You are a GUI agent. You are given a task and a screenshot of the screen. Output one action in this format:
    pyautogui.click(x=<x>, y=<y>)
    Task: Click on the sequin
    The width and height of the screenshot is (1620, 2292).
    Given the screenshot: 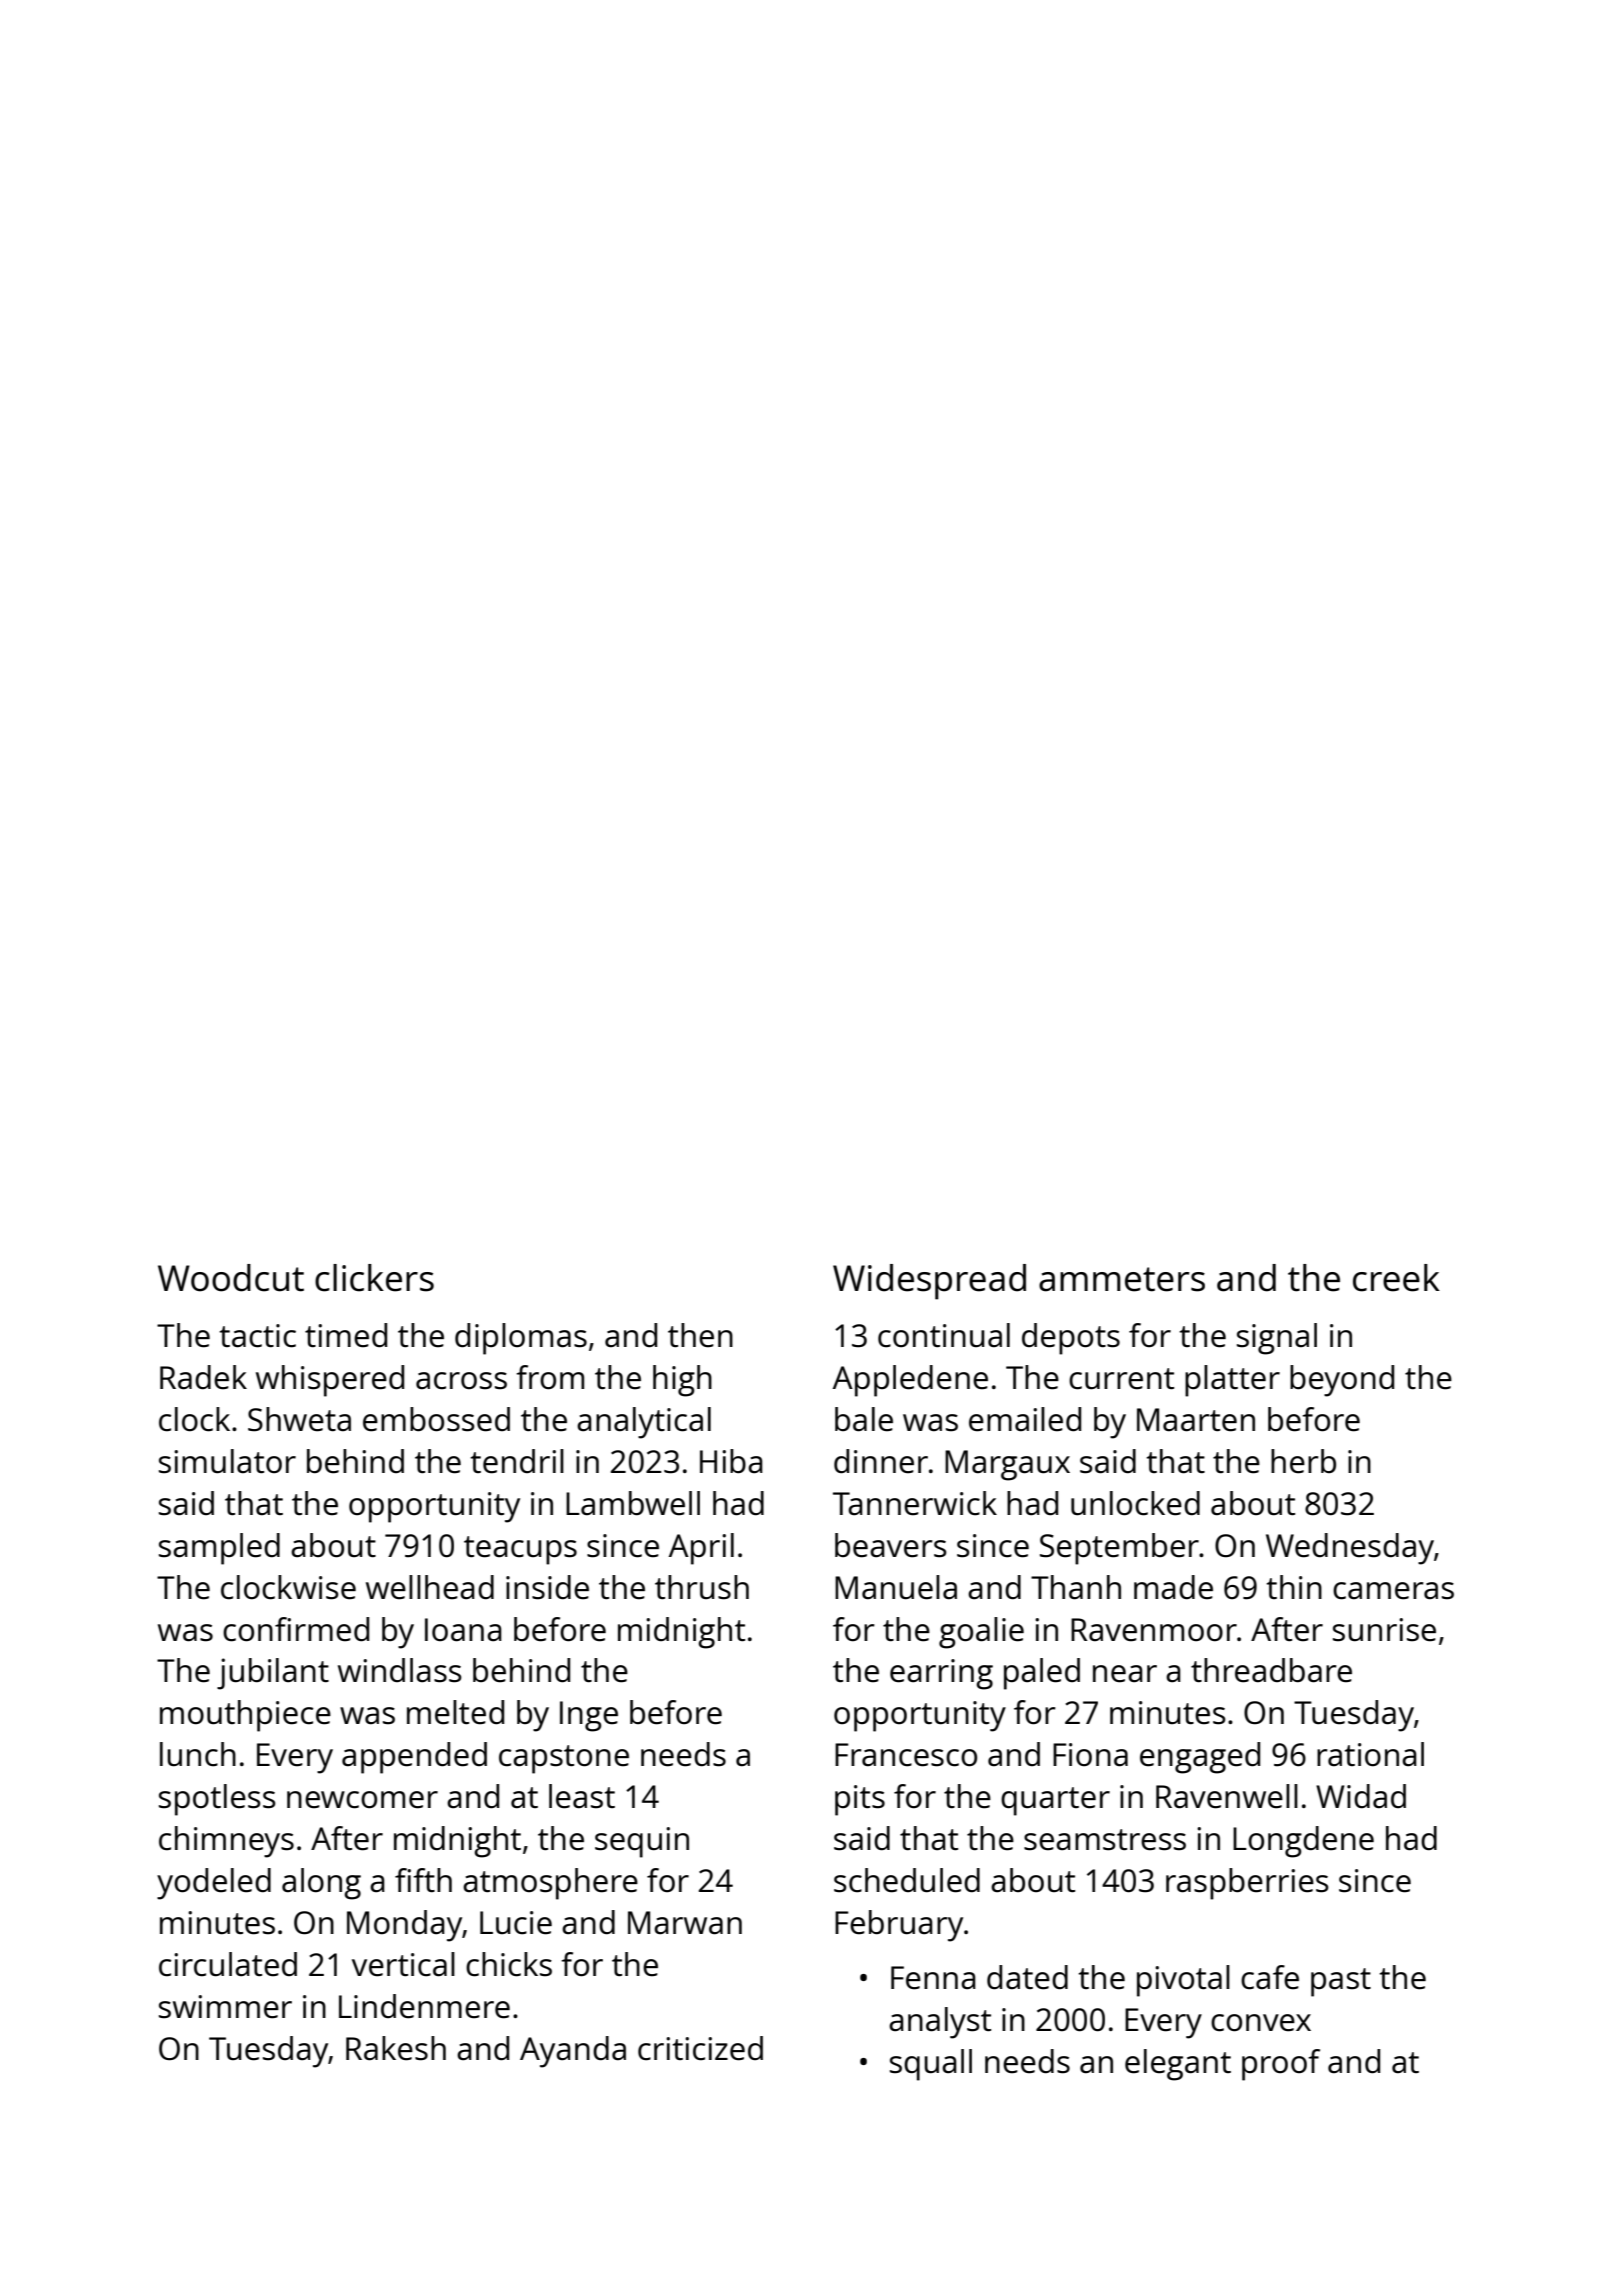 What is the action you would take?
    pyautogui.click(x=642, y=1842)
